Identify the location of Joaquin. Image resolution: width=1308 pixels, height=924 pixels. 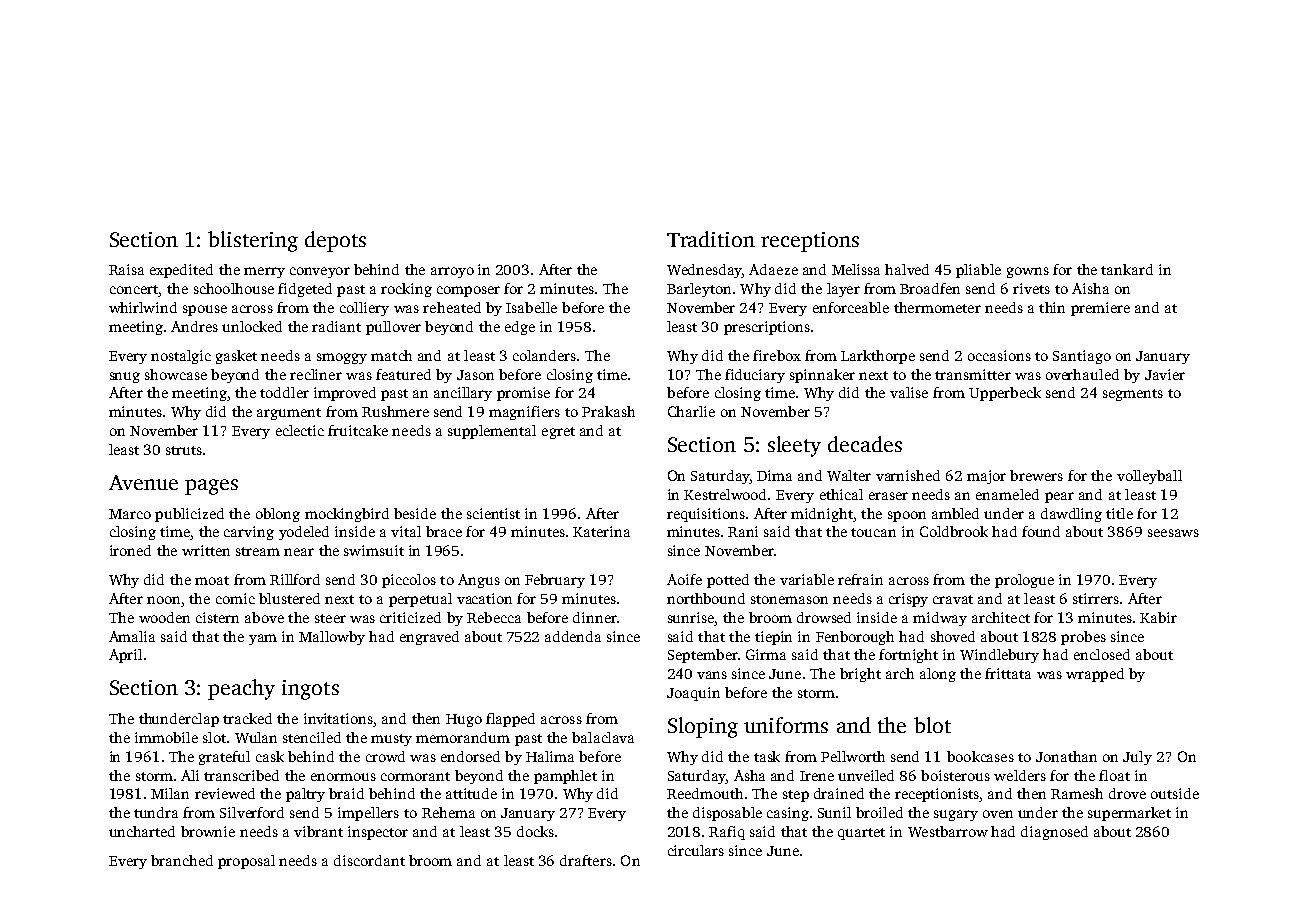
(693, 694).
